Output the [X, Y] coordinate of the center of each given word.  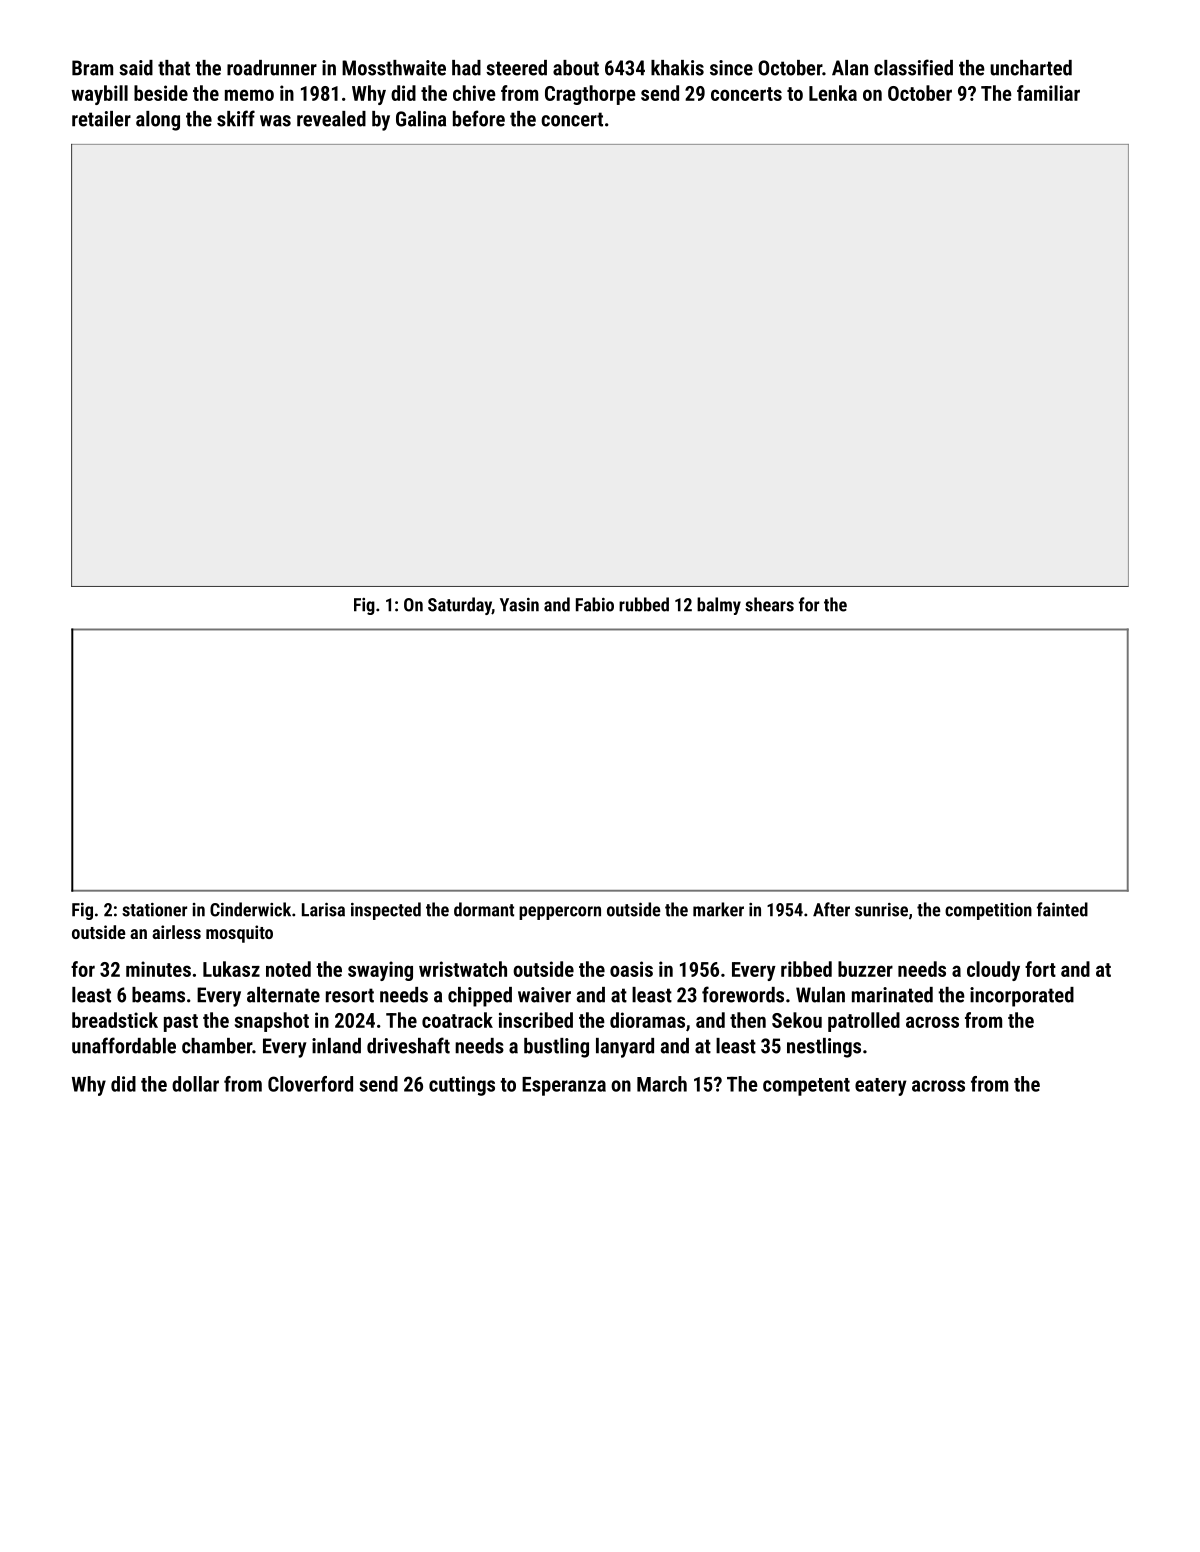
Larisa [323, 909]
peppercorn [560, 913]
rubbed [644, 604]
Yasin [519, 605]
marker [718, 909]
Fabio [595, 604]
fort [1040, 969]
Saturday [460, 606]
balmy [719, 606]
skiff [236, 118]
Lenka [833, 93]
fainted [1062, 909]
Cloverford [310, 1084]
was [275, 121]
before [479, 118]
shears [769, 604]
